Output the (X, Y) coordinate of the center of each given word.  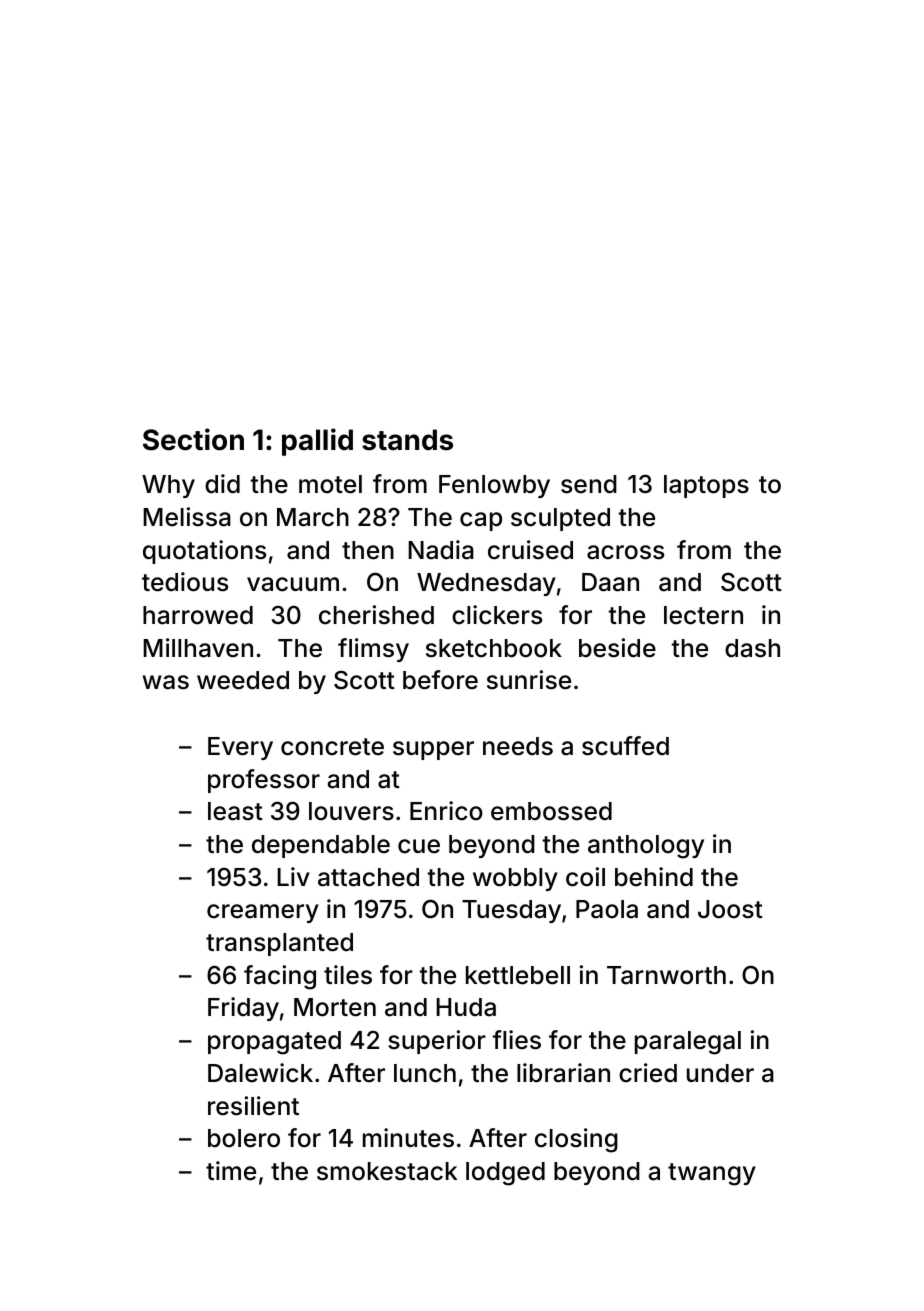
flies (516, 1040)
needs (518, 746)
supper (433, 750)
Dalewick (260, 1073)
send (589, 484)
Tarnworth (666, 975)
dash (752, 648)
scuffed (625, 746)
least (235, 811)
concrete (332, 747)
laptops (706, 486)
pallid (317, 442)
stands (407, 440)
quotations (204, 552)
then (368, 550)
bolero (244, 1138)
